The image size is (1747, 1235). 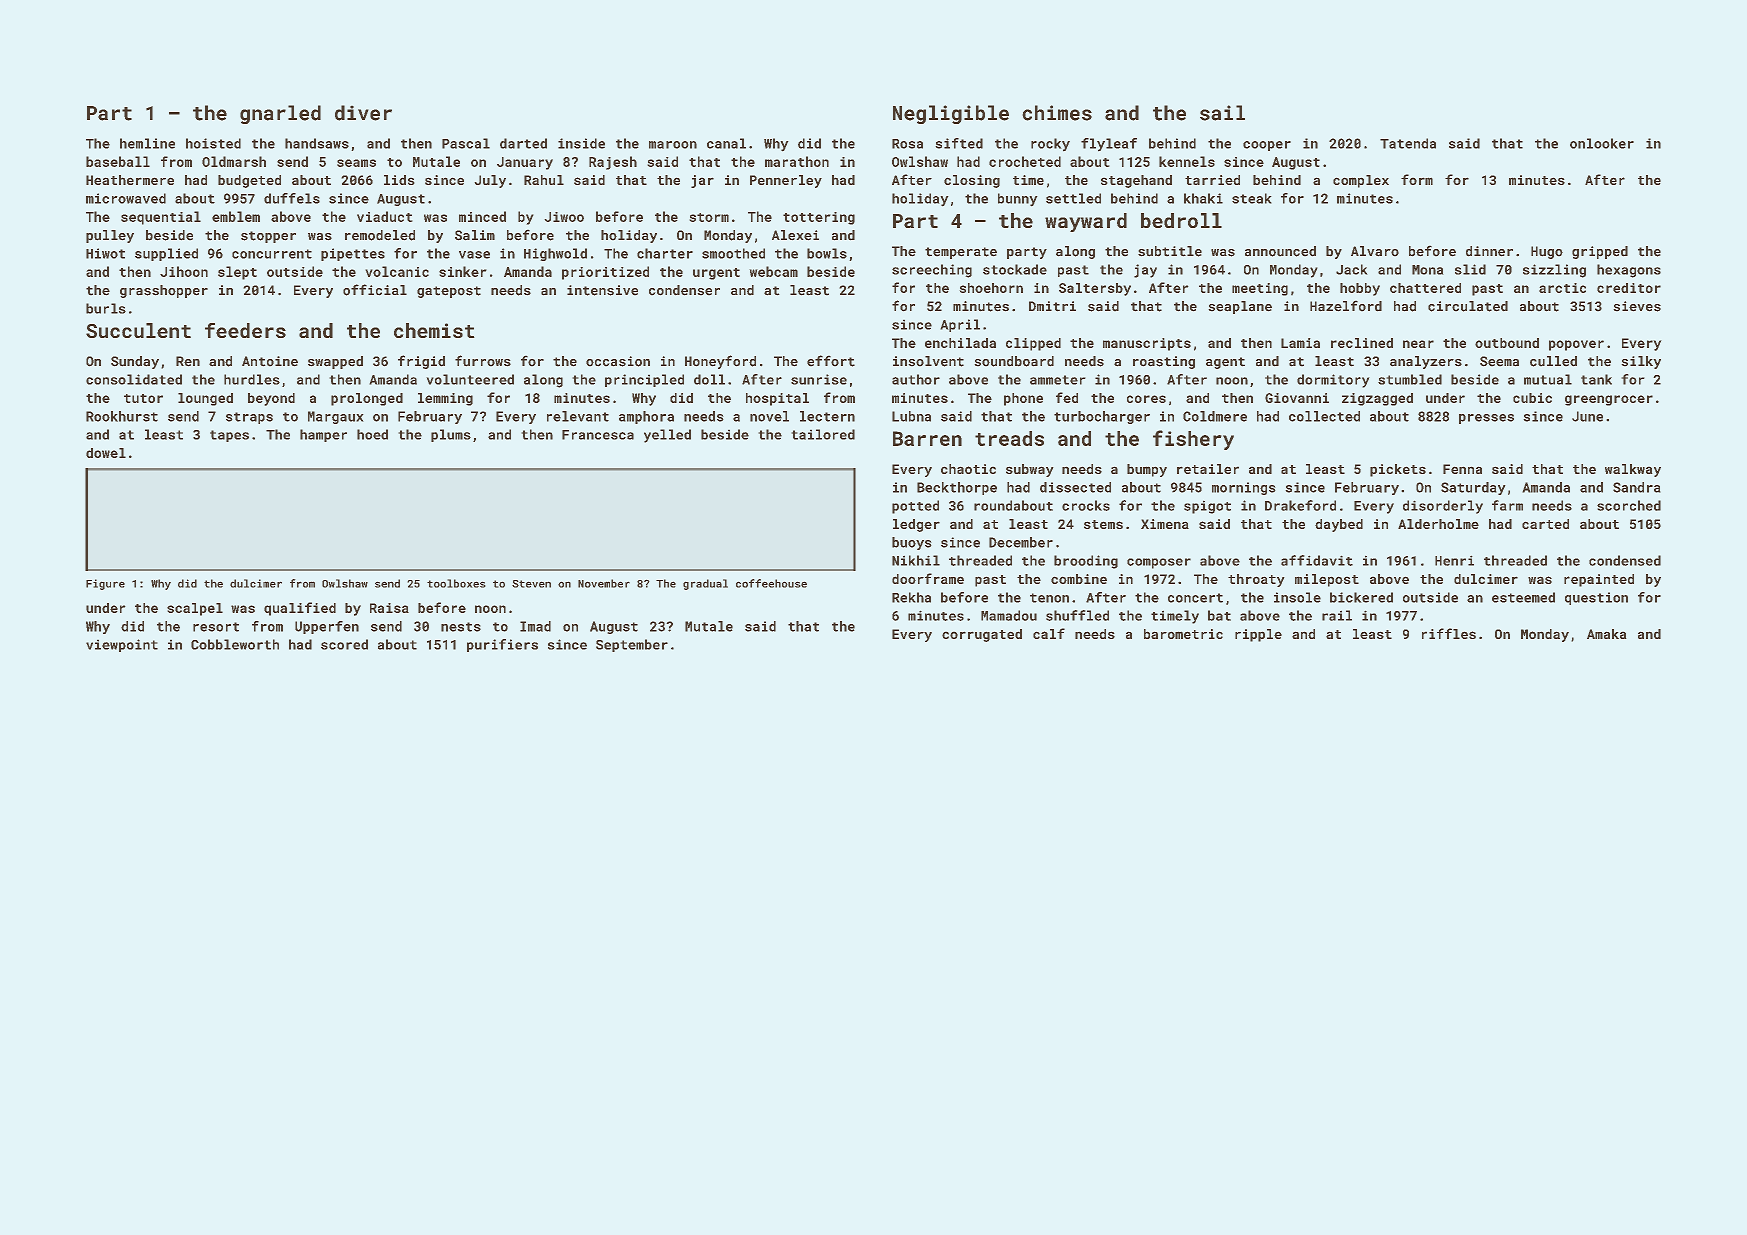 What do you see at coordinates (1602, 143) in the screenshot?
I see `onlooker` at bounding box center [1602, 143].
